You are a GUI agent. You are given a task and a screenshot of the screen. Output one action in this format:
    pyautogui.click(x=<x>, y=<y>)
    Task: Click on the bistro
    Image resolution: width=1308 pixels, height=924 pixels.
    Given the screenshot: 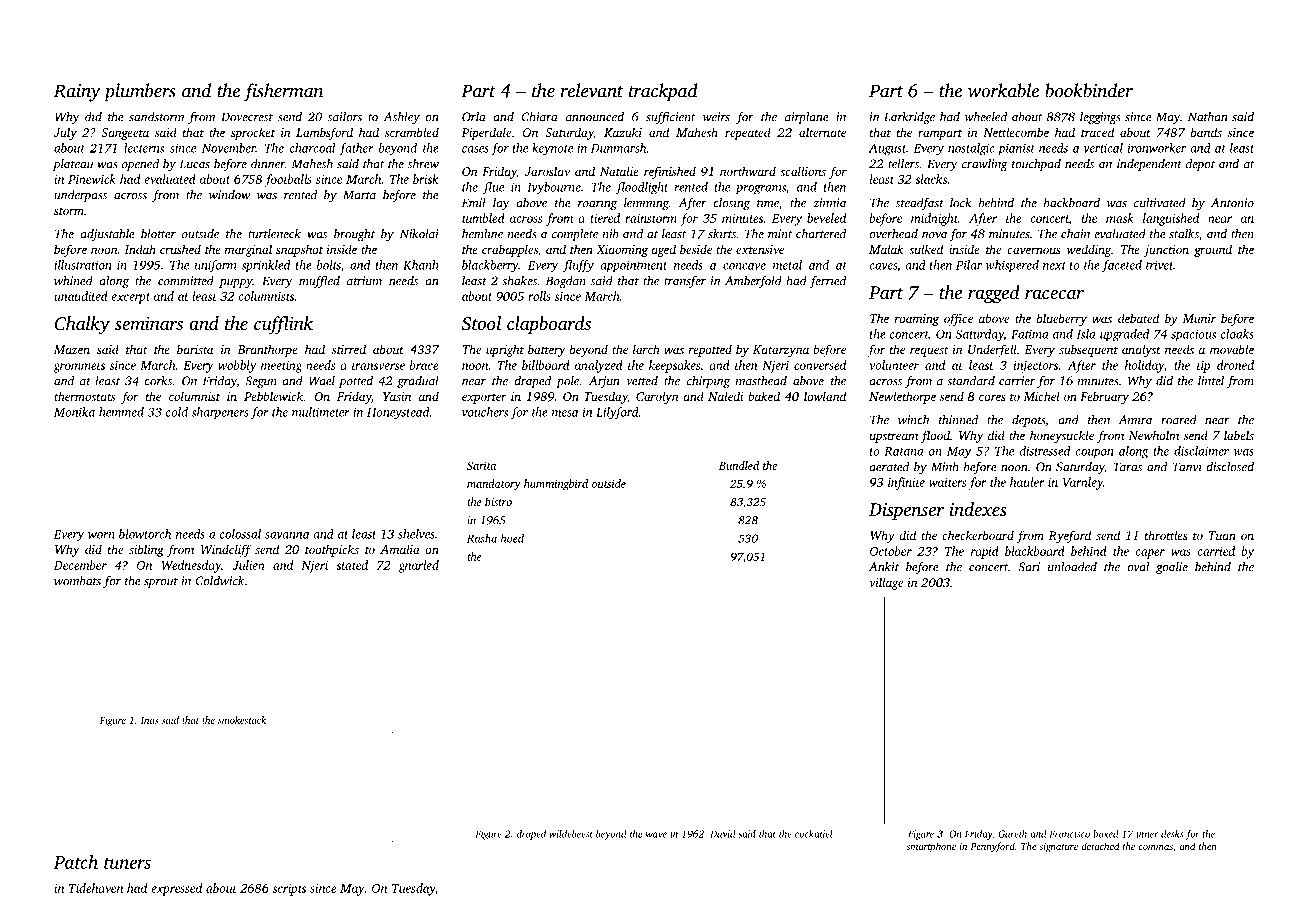 What is the action you would take?
    pyautogui.click(x=498, y=501)
